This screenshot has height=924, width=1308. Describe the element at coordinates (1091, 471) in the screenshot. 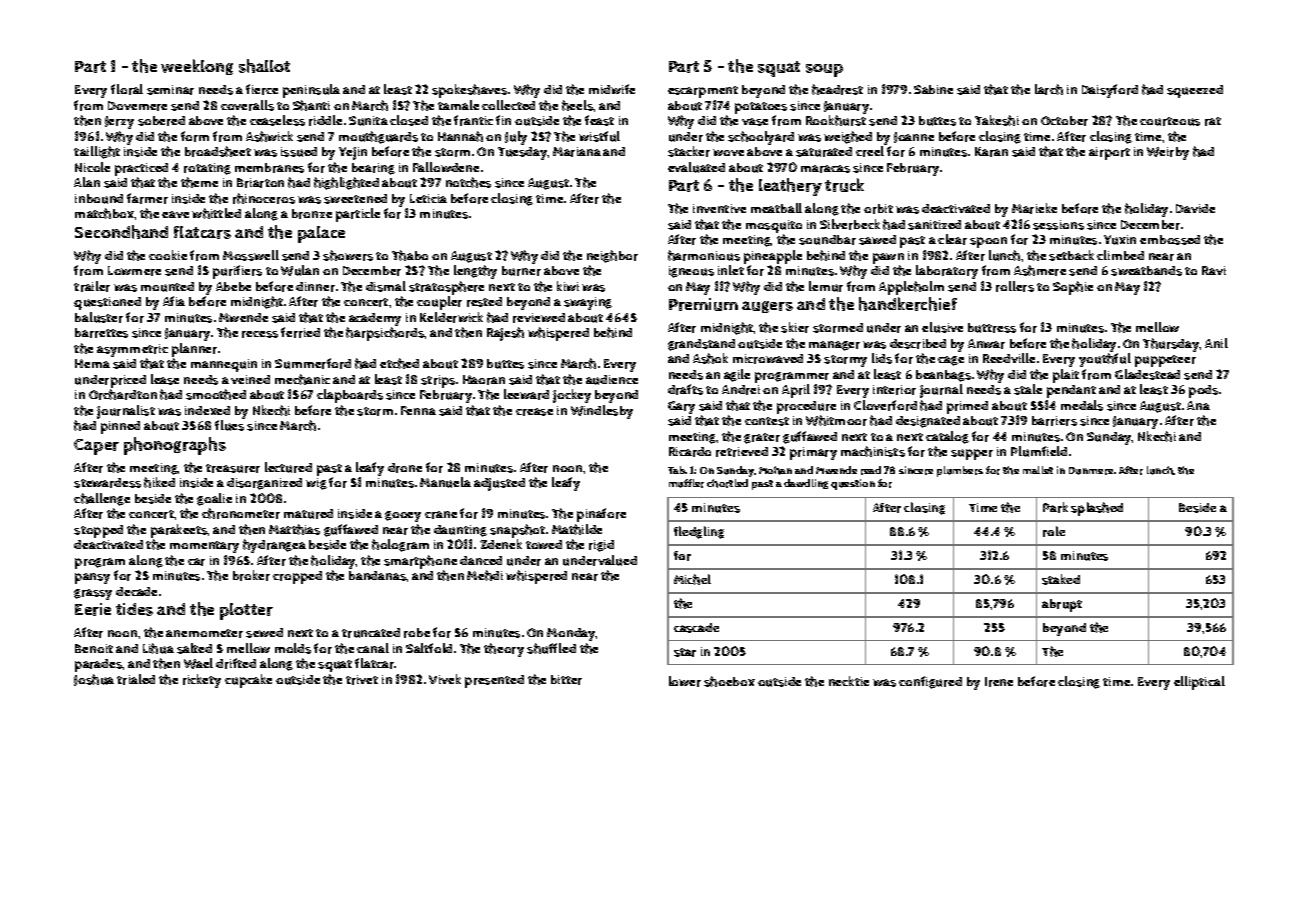

I see `Dunmere` at that location.
